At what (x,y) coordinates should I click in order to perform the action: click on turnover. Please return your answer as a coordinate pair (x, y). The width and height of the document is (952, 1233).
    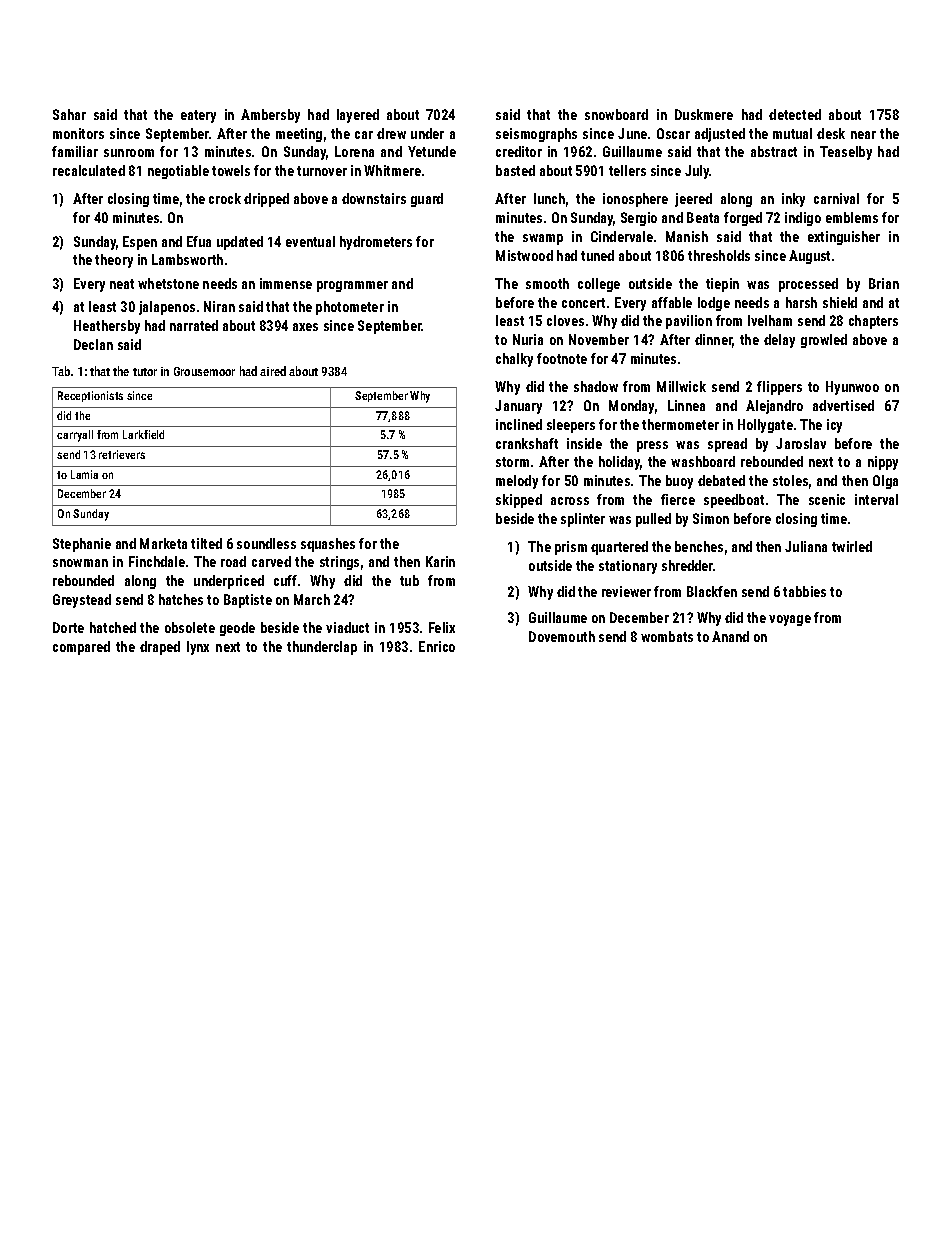
    Looking at the image, I should click on (322, 171).
